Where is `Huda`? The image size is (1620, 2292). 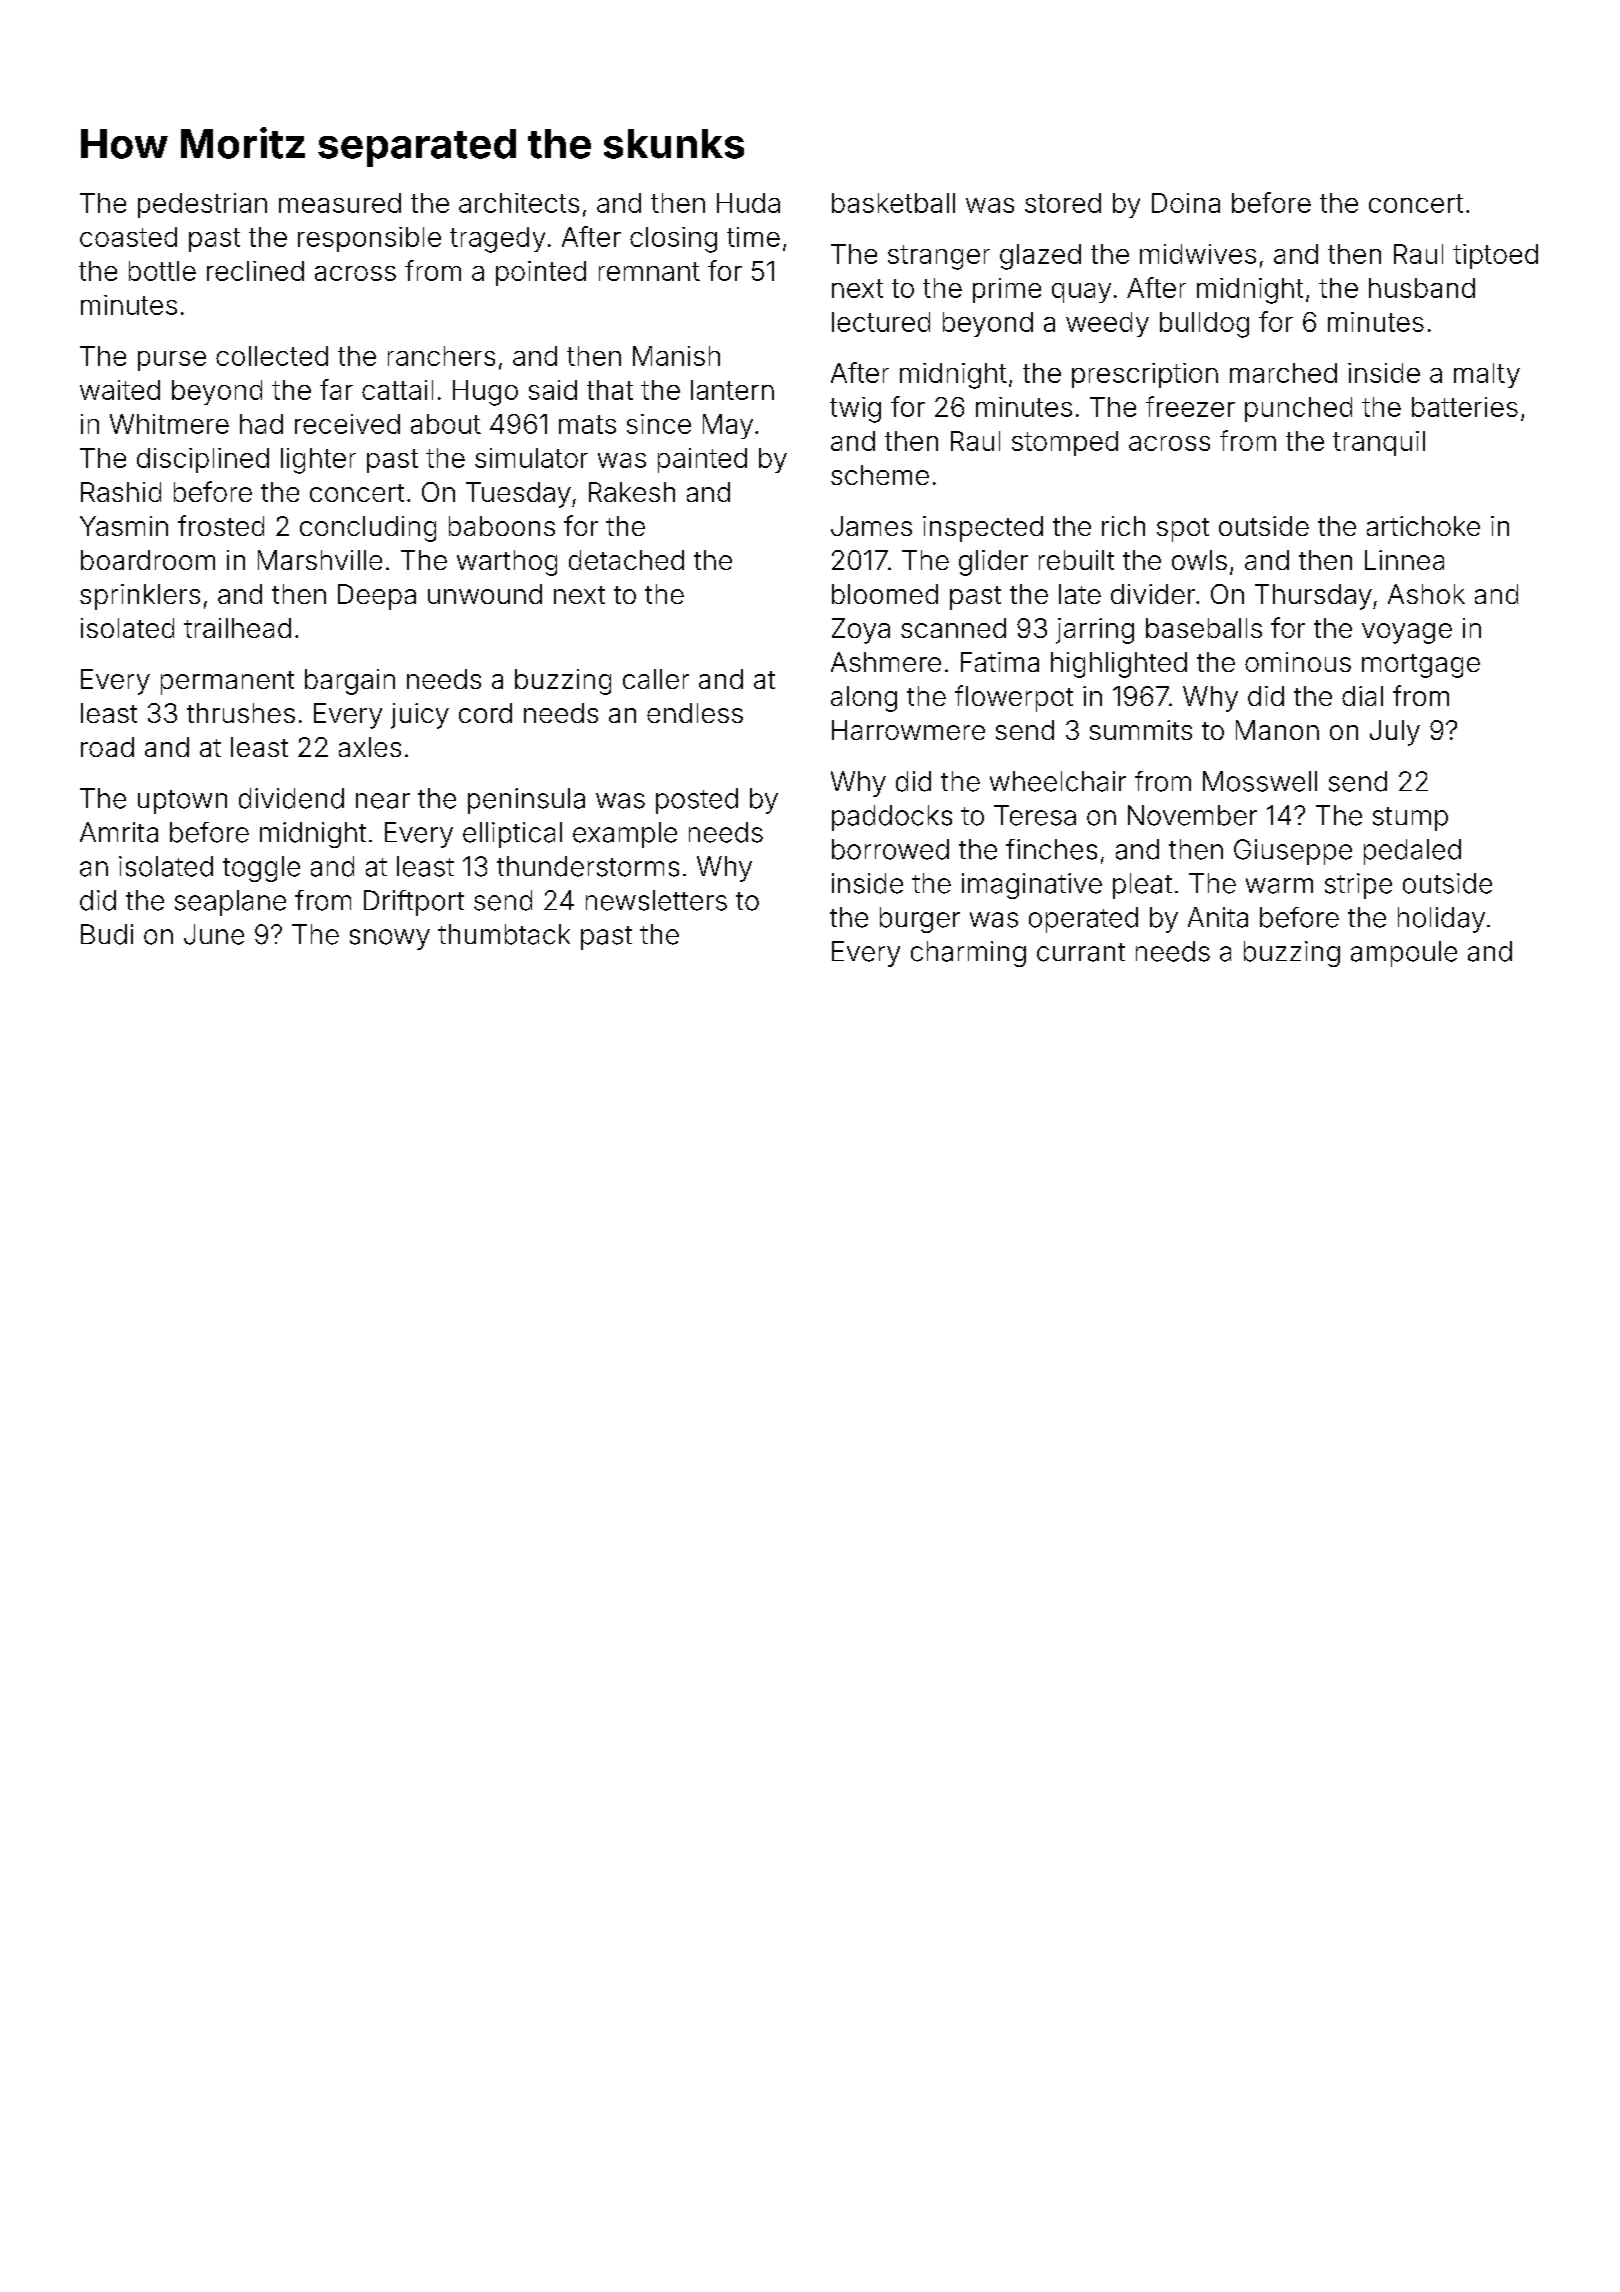
Huda is located at coordinates (748, 203).
